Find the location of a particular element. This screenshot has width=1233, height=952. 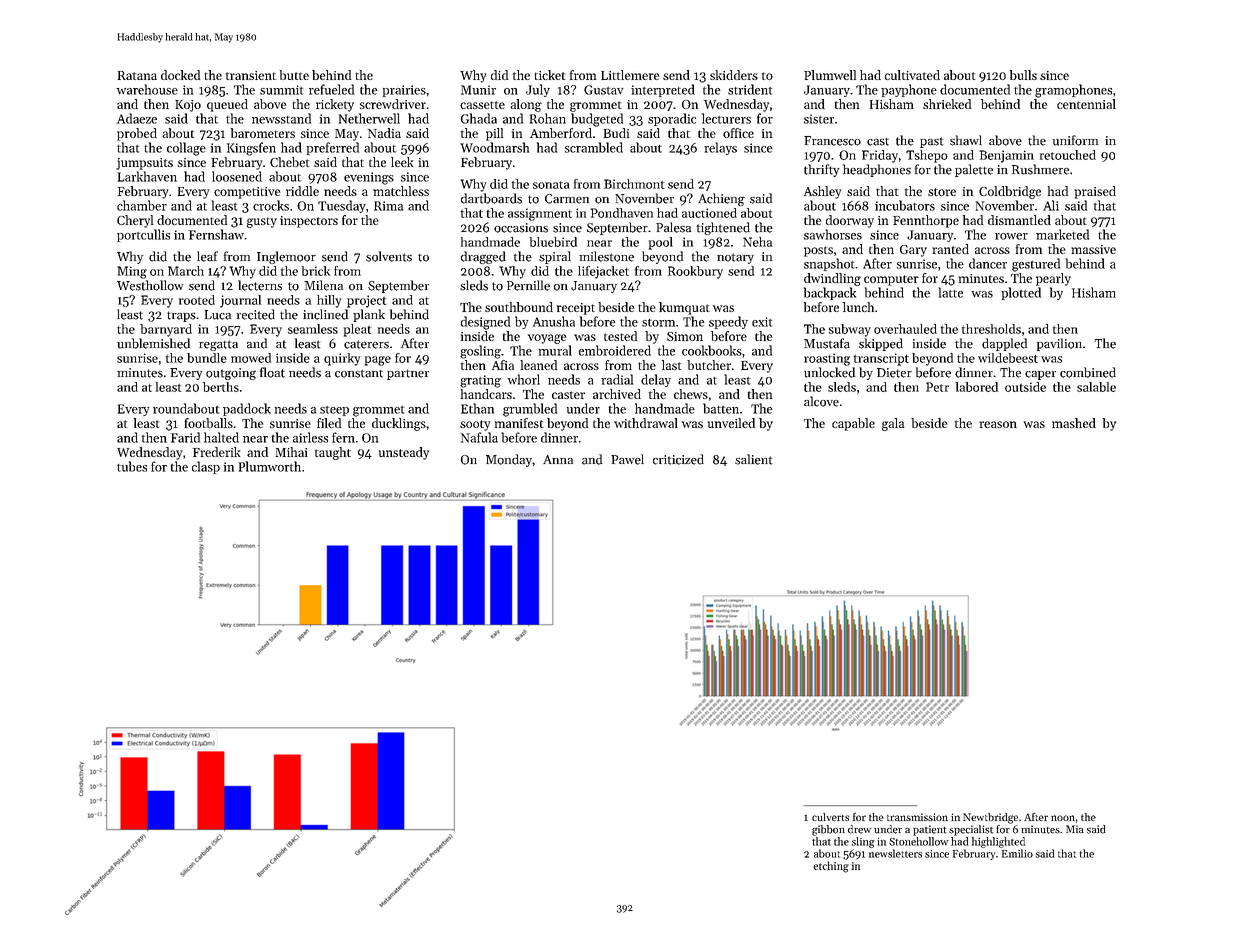

lecterns is located at coordinates (260, 285).
